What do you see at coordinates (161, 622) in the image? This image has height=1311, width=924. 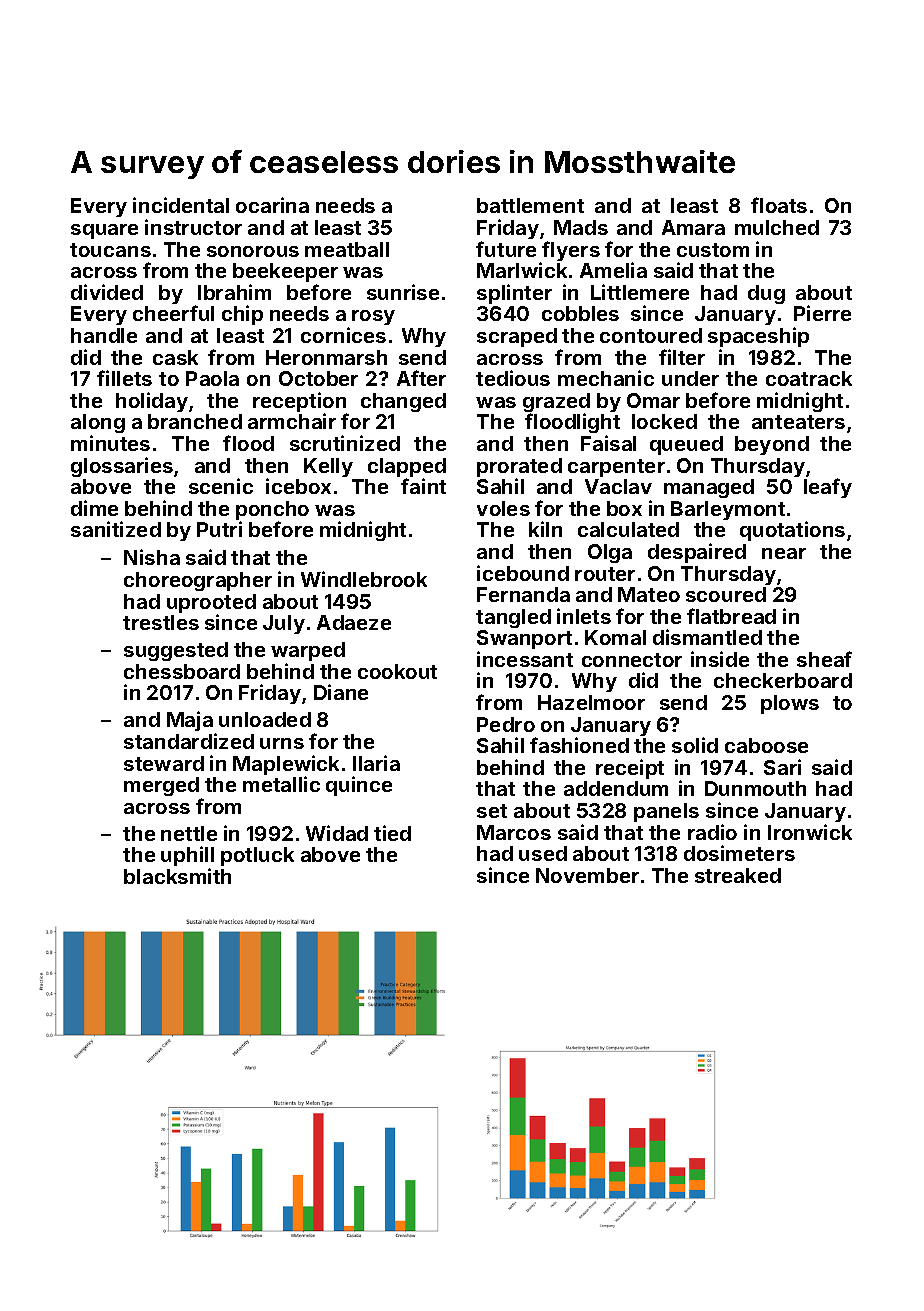 I see `trestles` at bounding box center [161, 622].
